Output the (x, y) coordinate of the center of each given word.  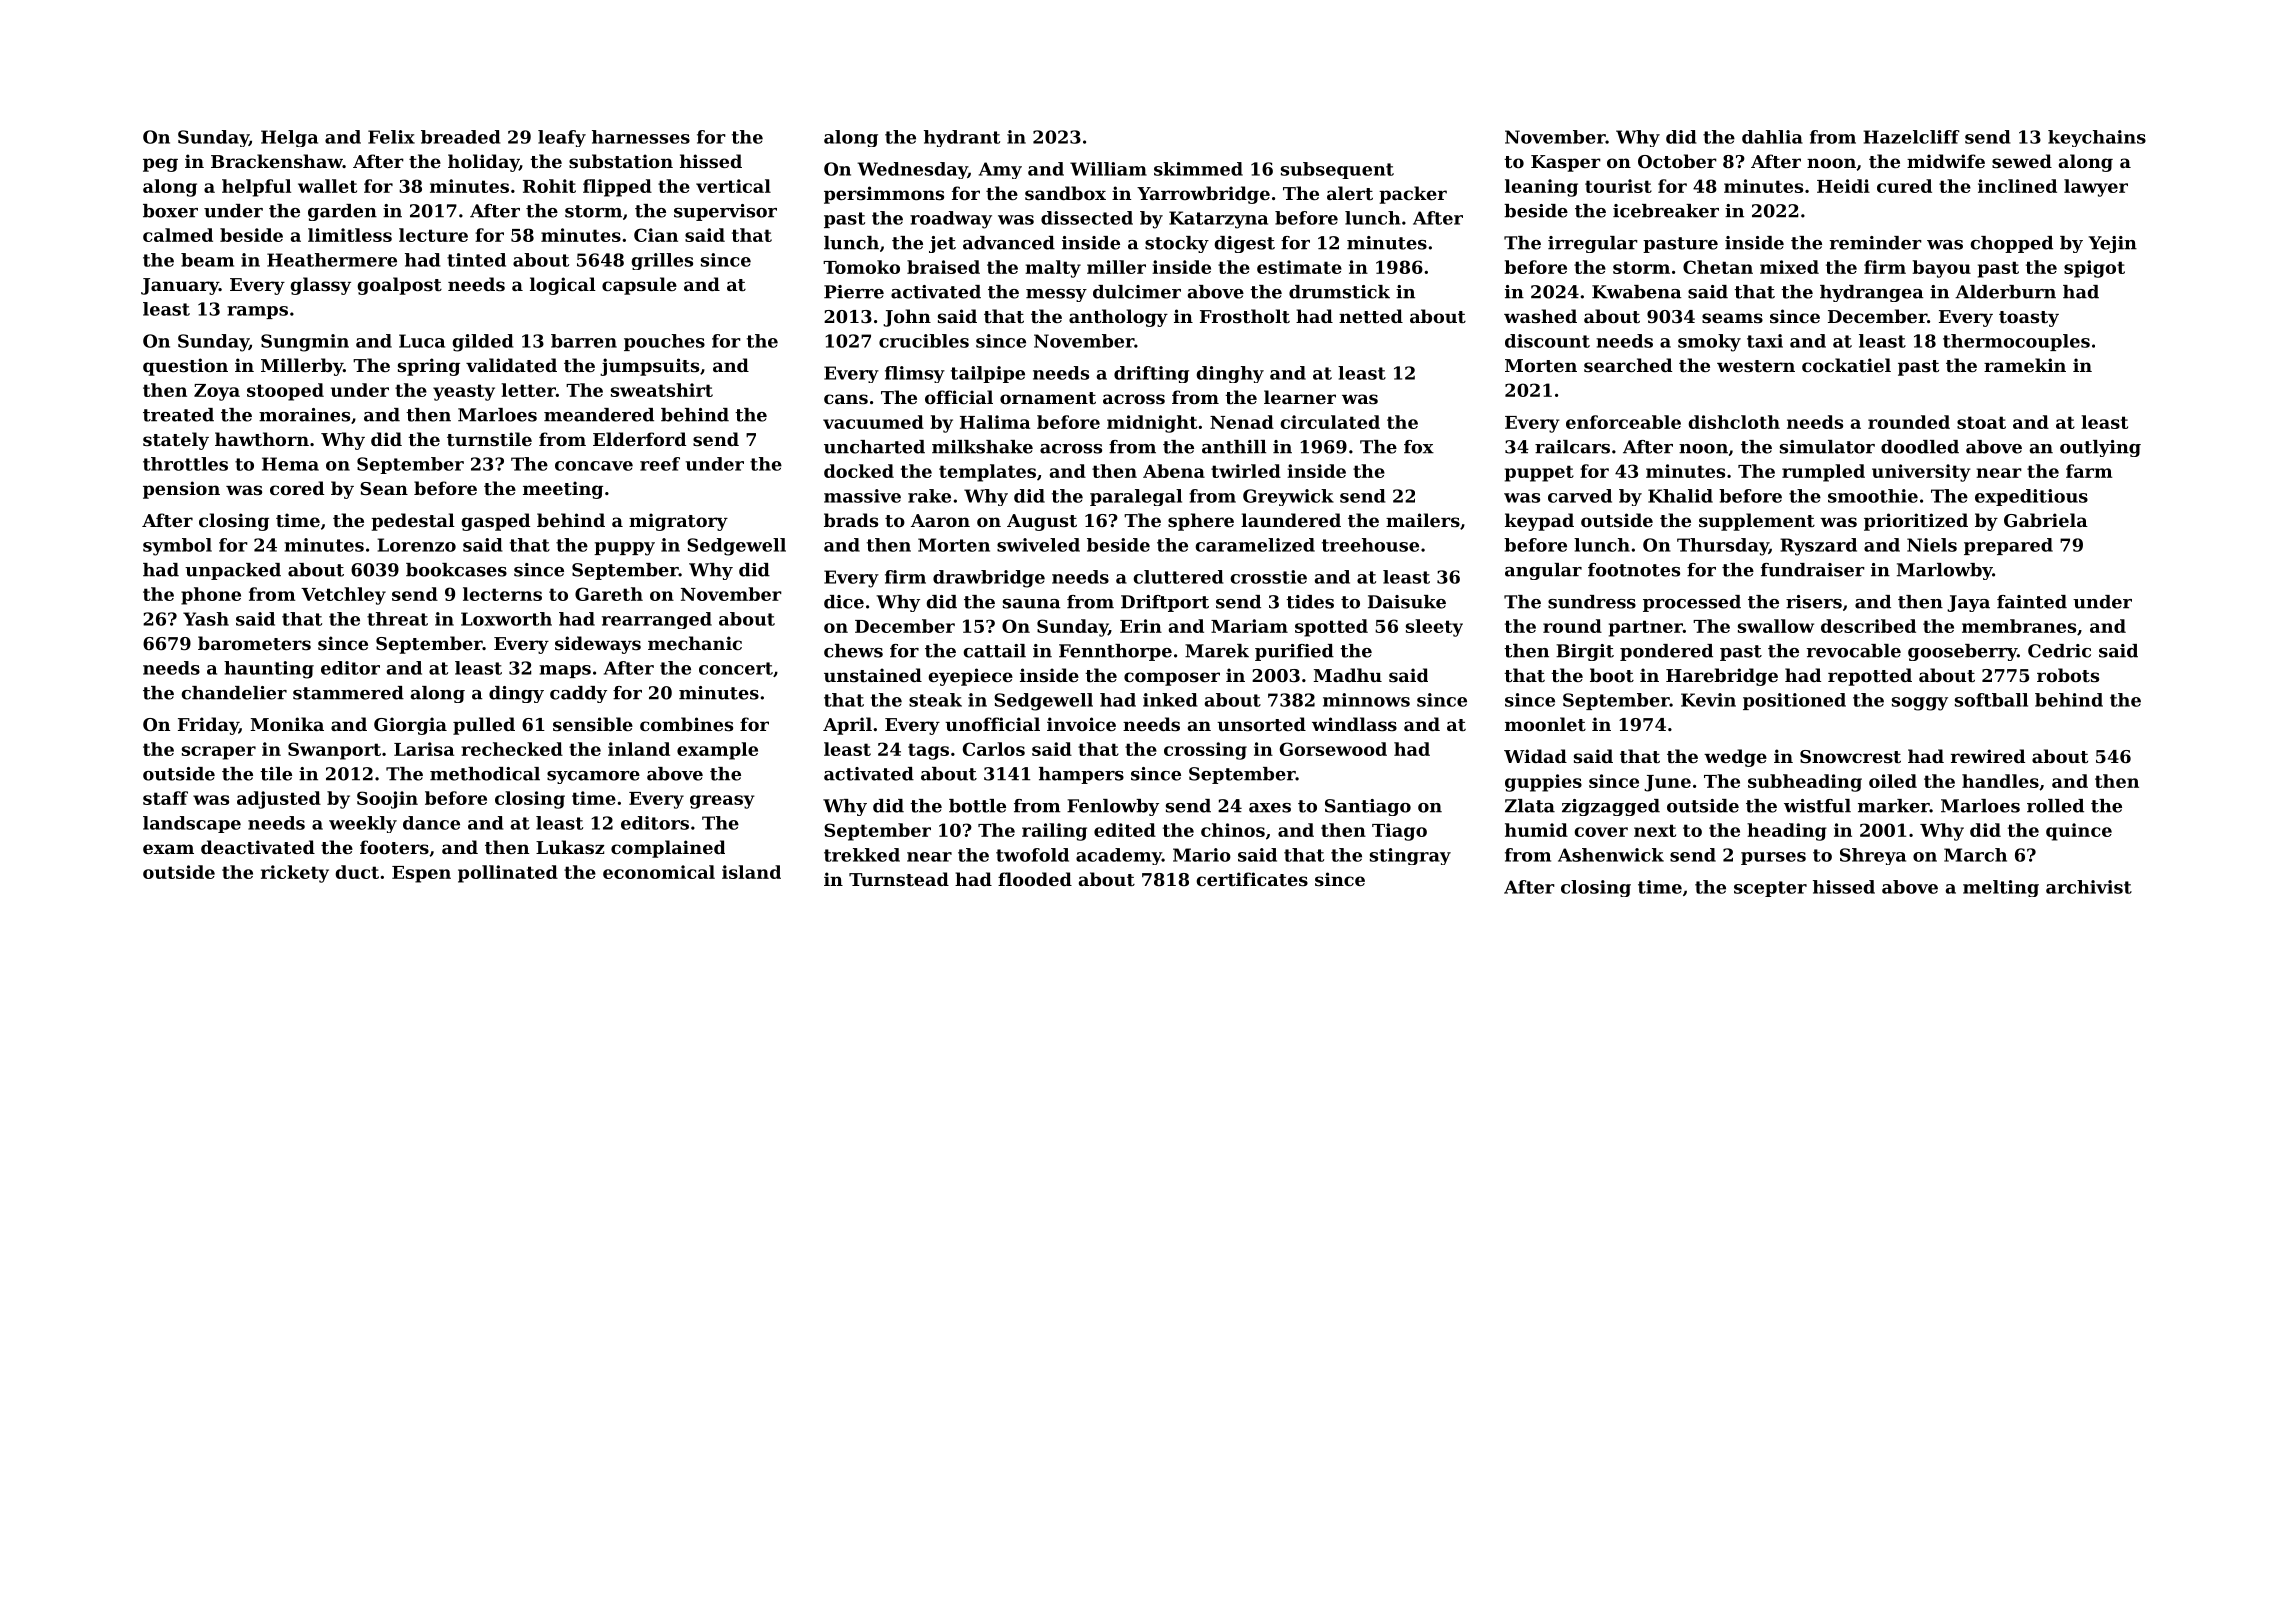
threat (397, 619)
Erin (1141, 626)
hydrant (962, 138)
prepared (2008, 546)
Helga (289, 138)
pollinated (508, 874)
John (907, 318)
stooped (285, 392)
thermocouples (2016, 342)
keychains (2097, 138)
